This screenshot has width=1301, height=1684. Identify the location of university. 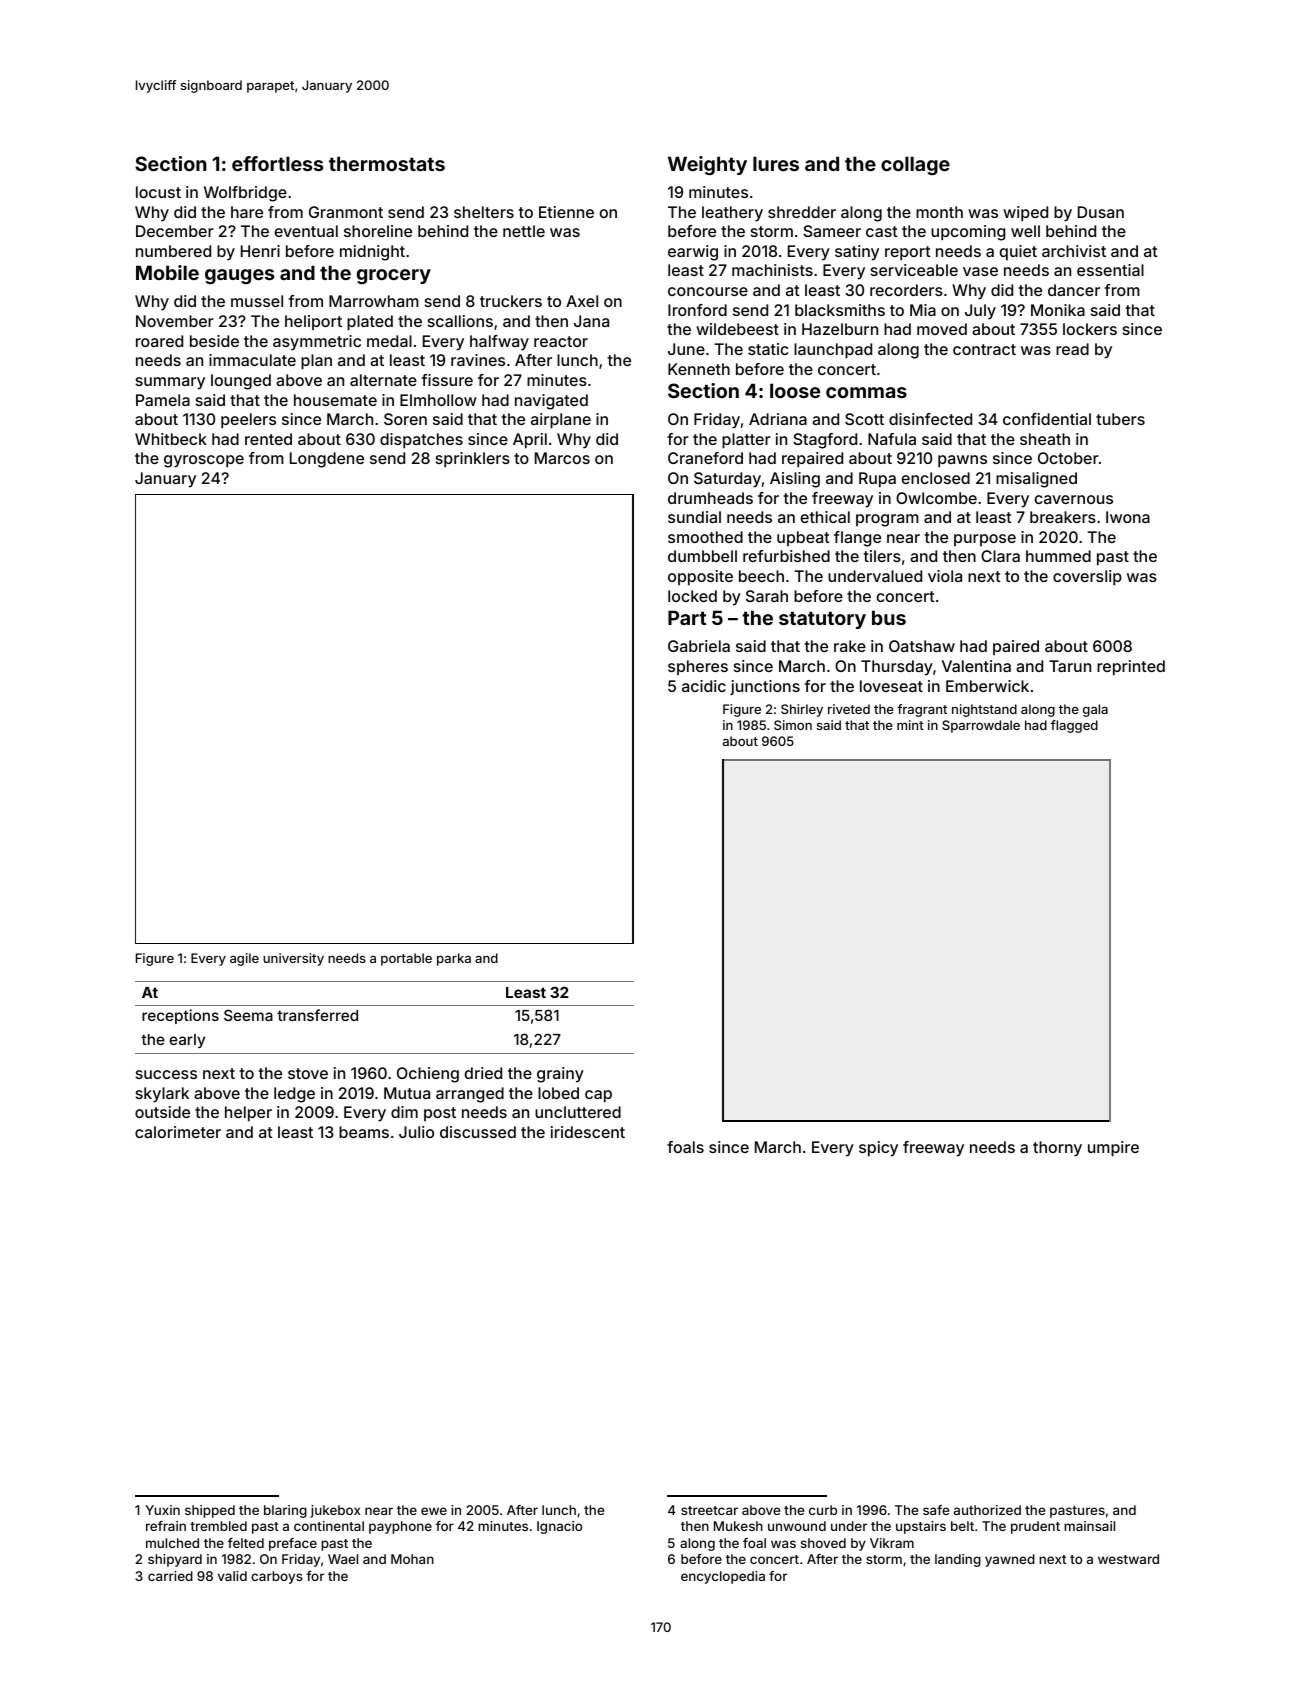
(293, 959).
